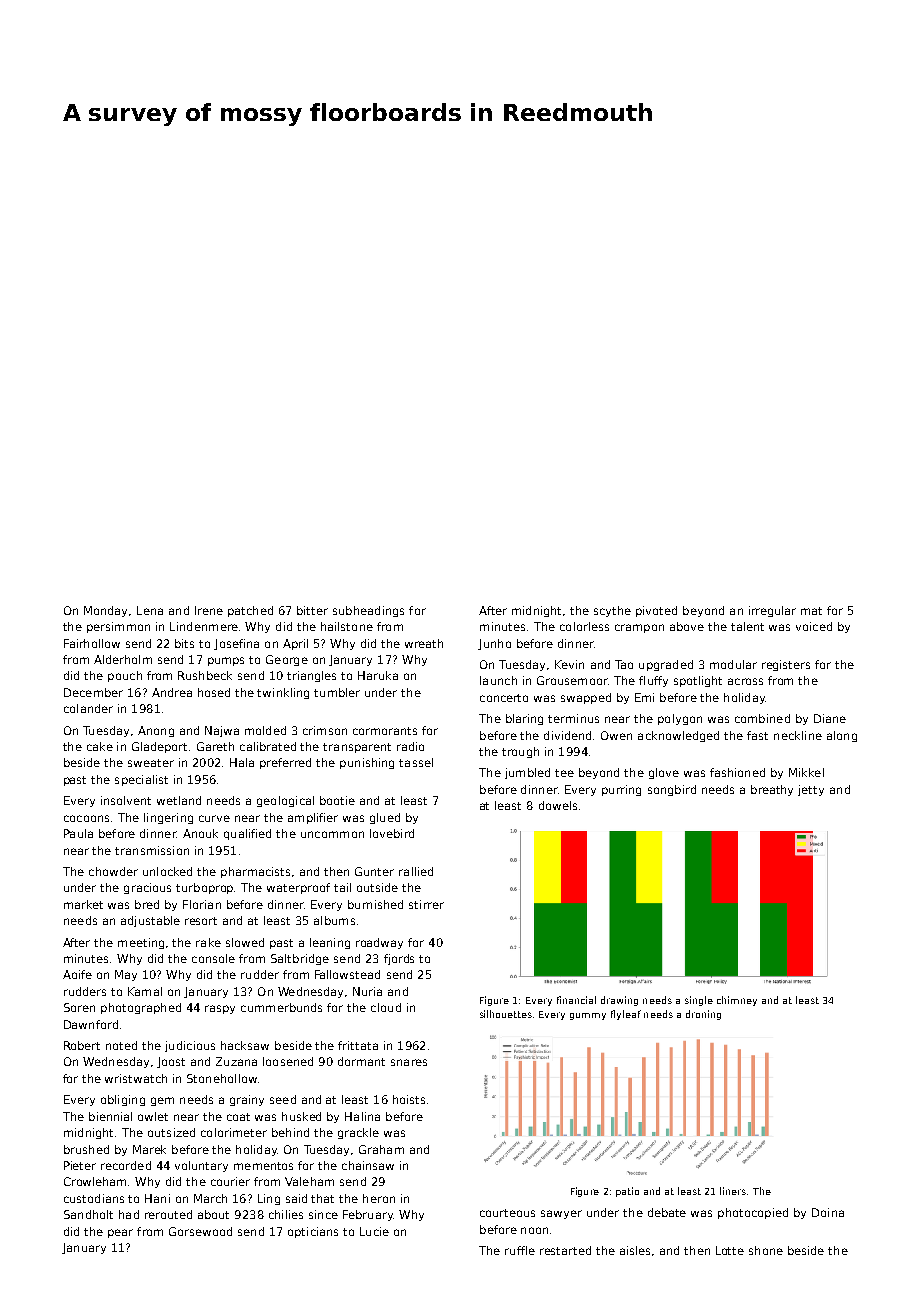 This screenshot has height=1308, width=924. I want to click on Pieter, so click(80, 1165).
